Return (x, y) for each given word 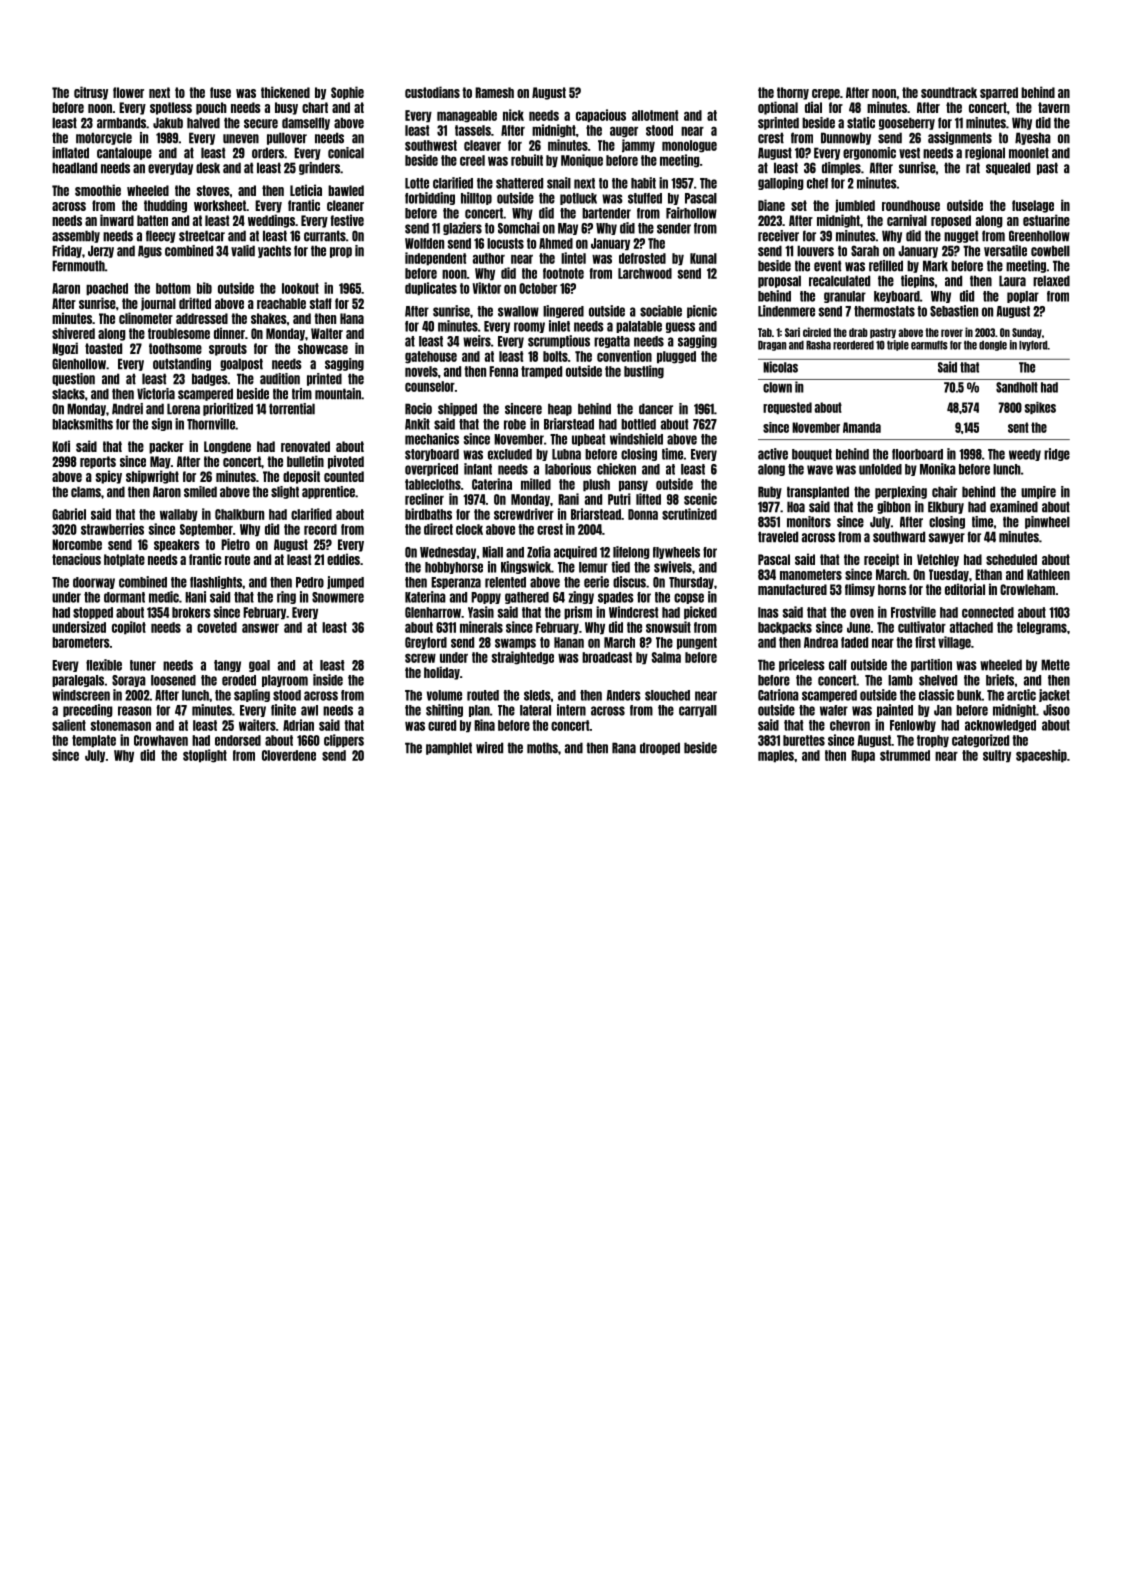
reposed (951, 221)
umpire (1038, 492)
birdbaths (428, 514)
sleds (537, 695)
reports (98, 462)
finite (283, 710)
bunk (969, 695)
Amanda (862, 427)
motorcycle (104, 138)
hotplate (124, 560)
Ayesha (1033, 138)
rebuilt (527, 160)
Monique (582, 161)
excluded (510, 454)
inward (117, 220)
